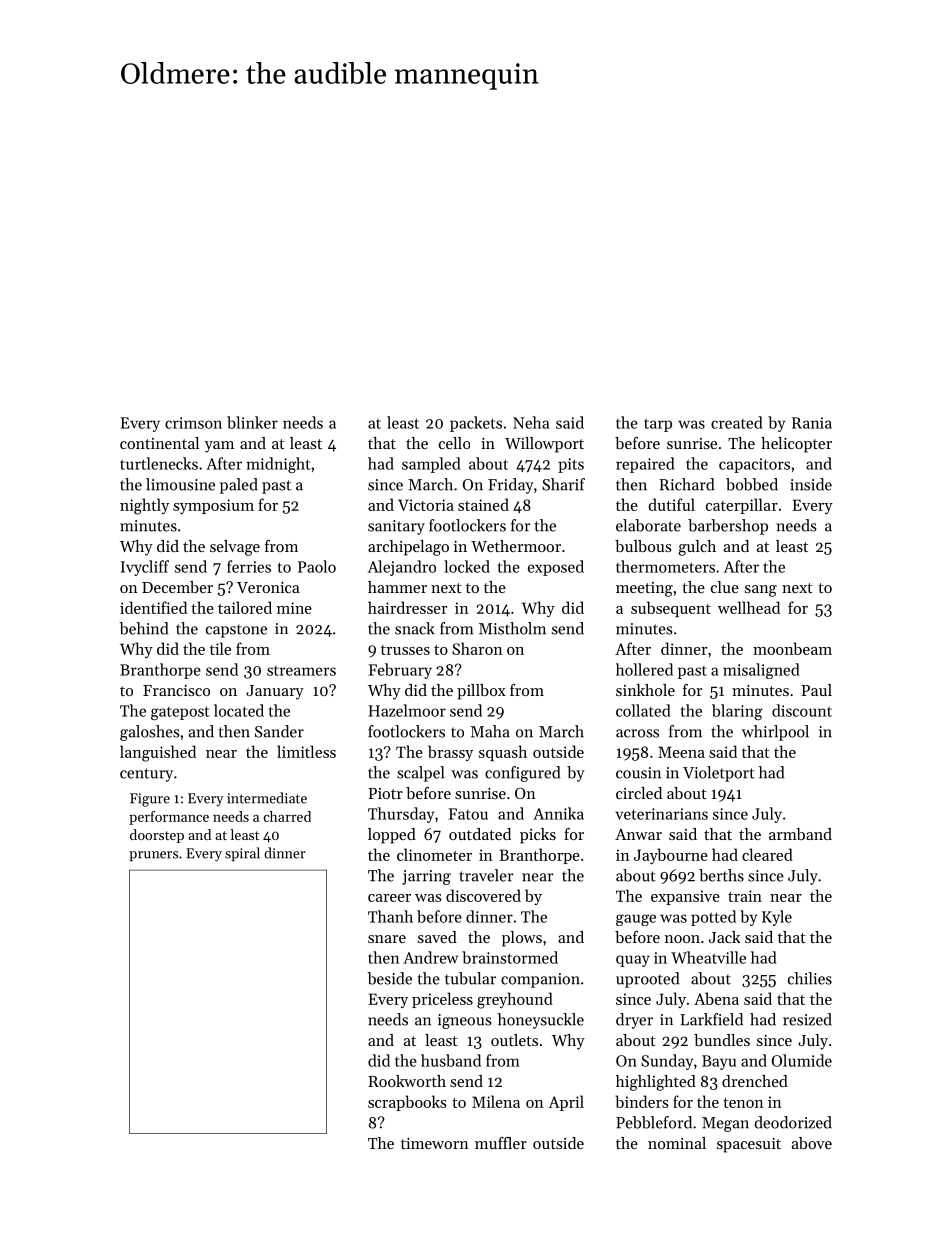 This screenshot has height=1233, width=952. I want to click on beside, so click(389, 978).
